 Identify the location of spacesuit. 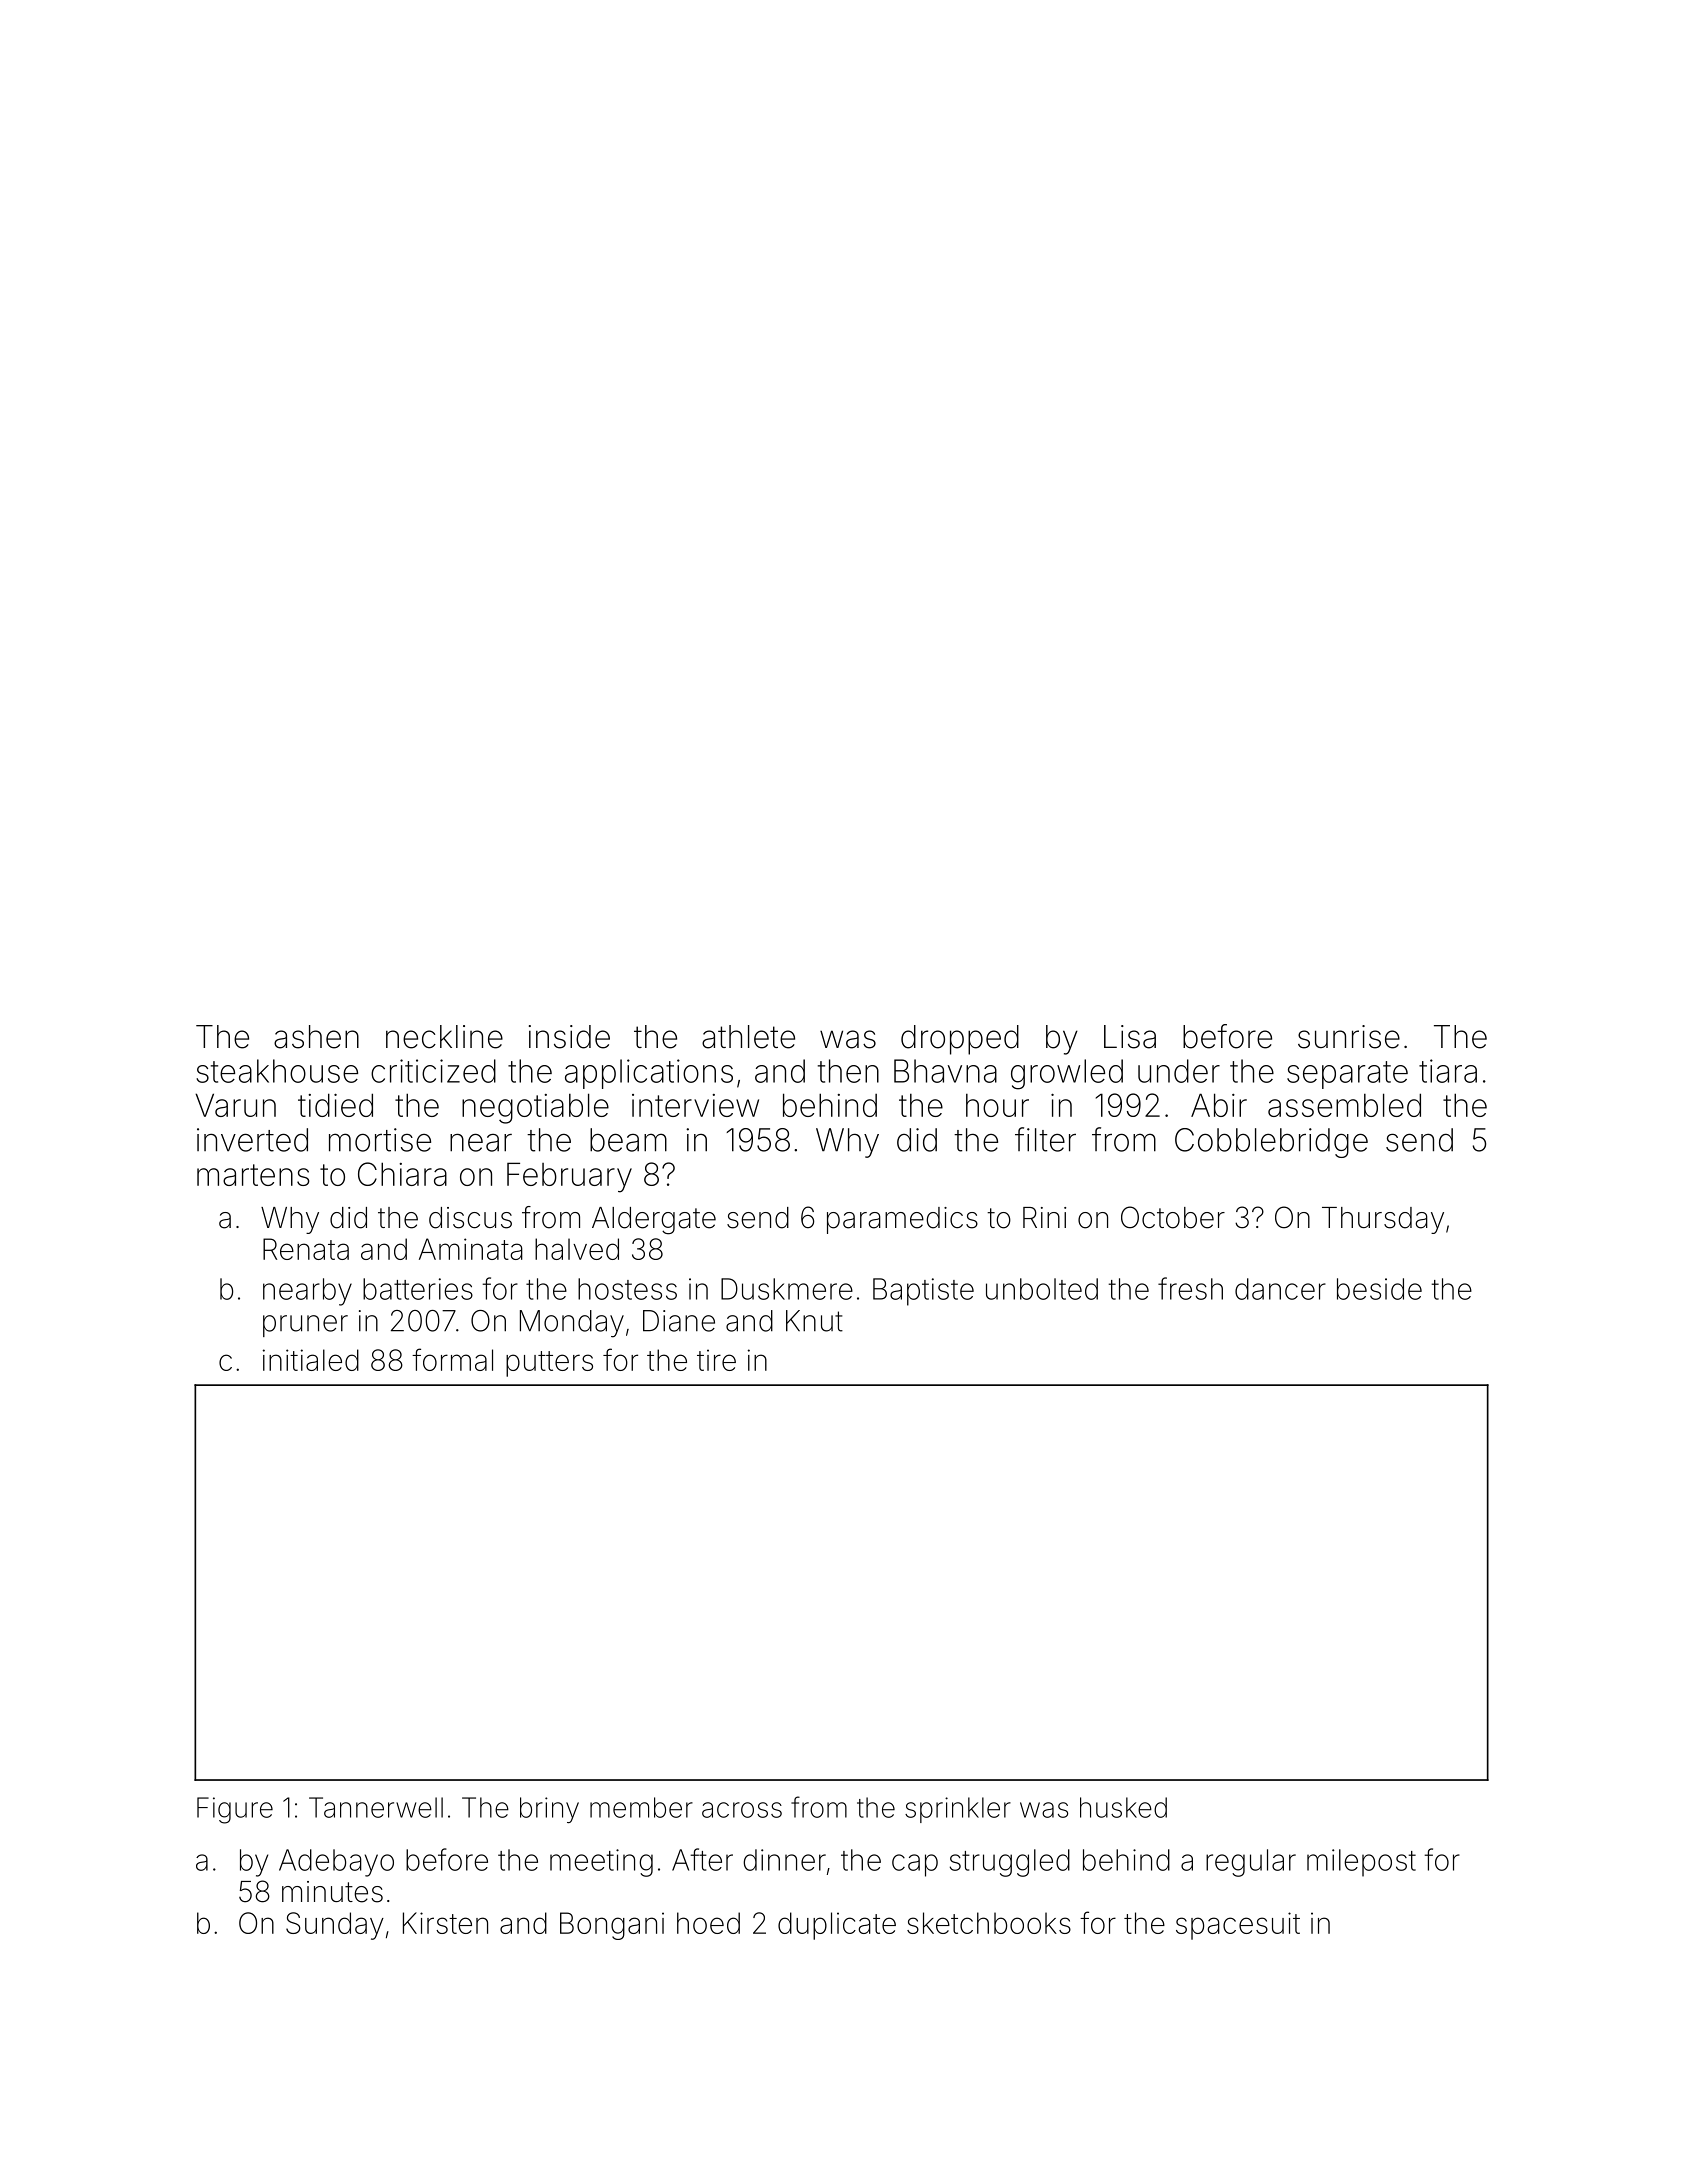
(1238, 1926).
